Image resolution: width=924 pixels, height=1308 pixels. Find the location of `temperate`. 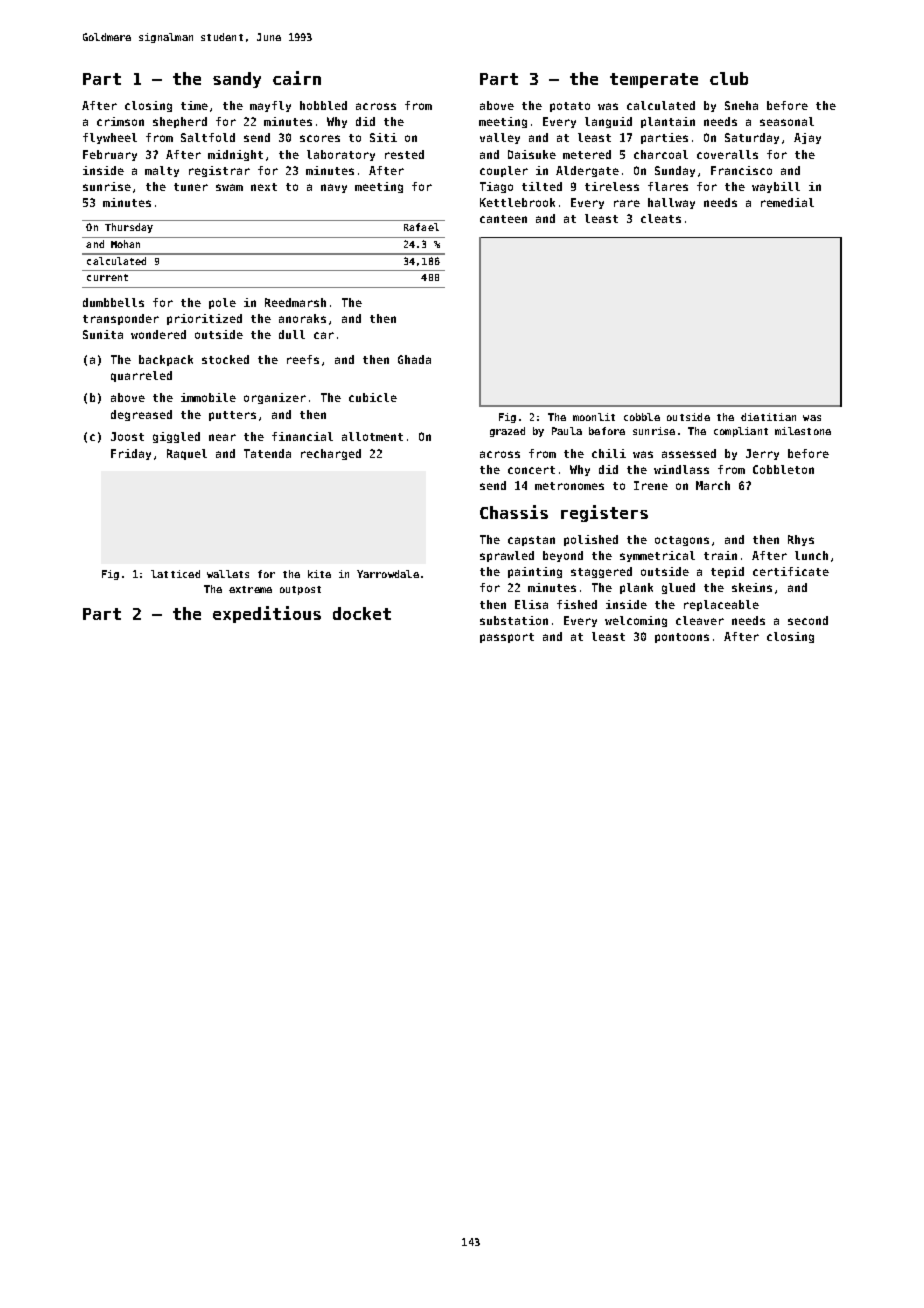

temperate is located at coordinates (654, 80).
